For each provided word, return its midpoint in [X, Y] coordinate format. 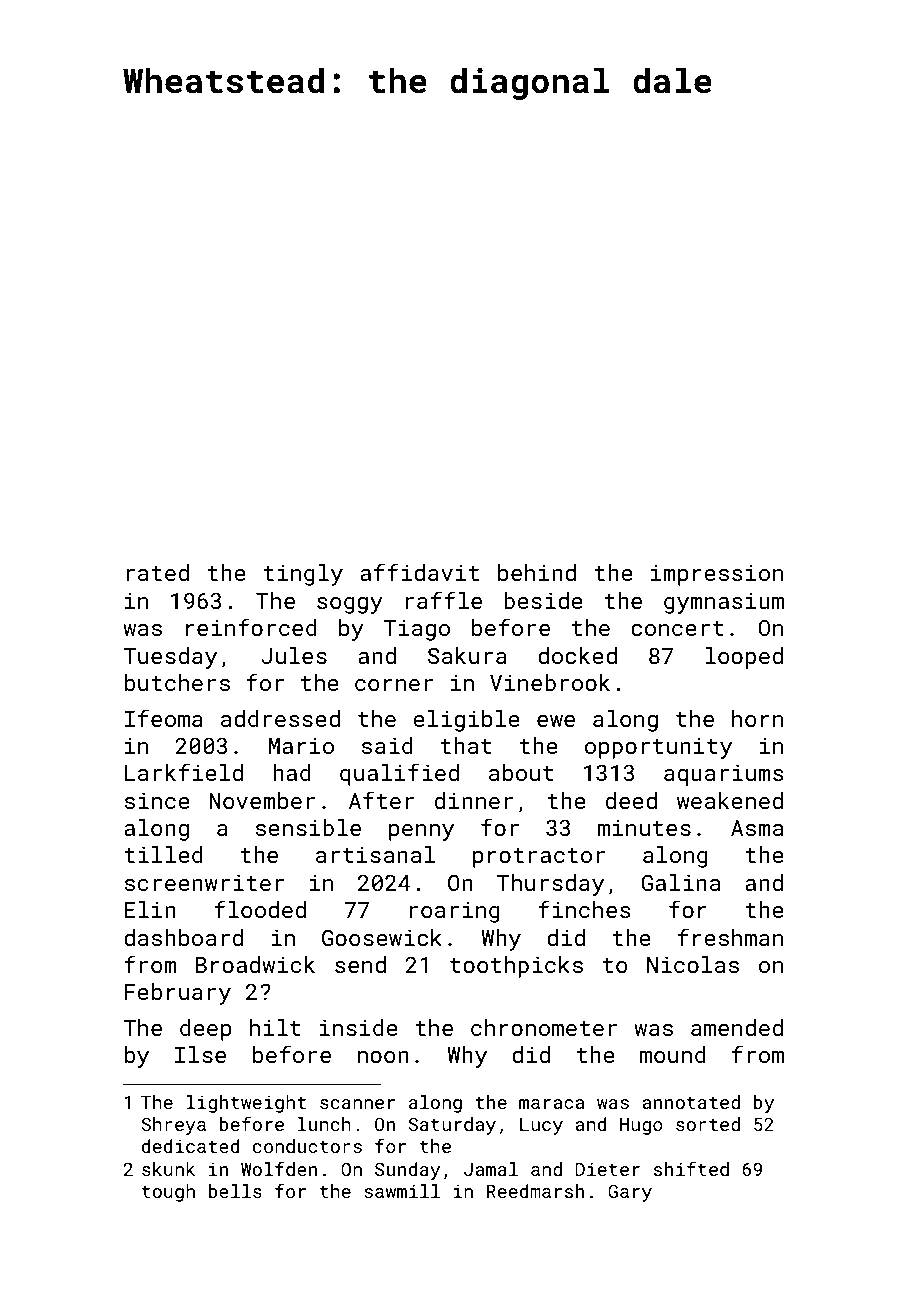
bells [235, 1191]
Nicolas [693, 964]
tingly [303, 575]
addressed [280, 718]
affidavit [419, 572]
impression [717, 575]
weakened [730, 800]
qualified [399, 774]
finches [584, 909]
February [178, 994]
